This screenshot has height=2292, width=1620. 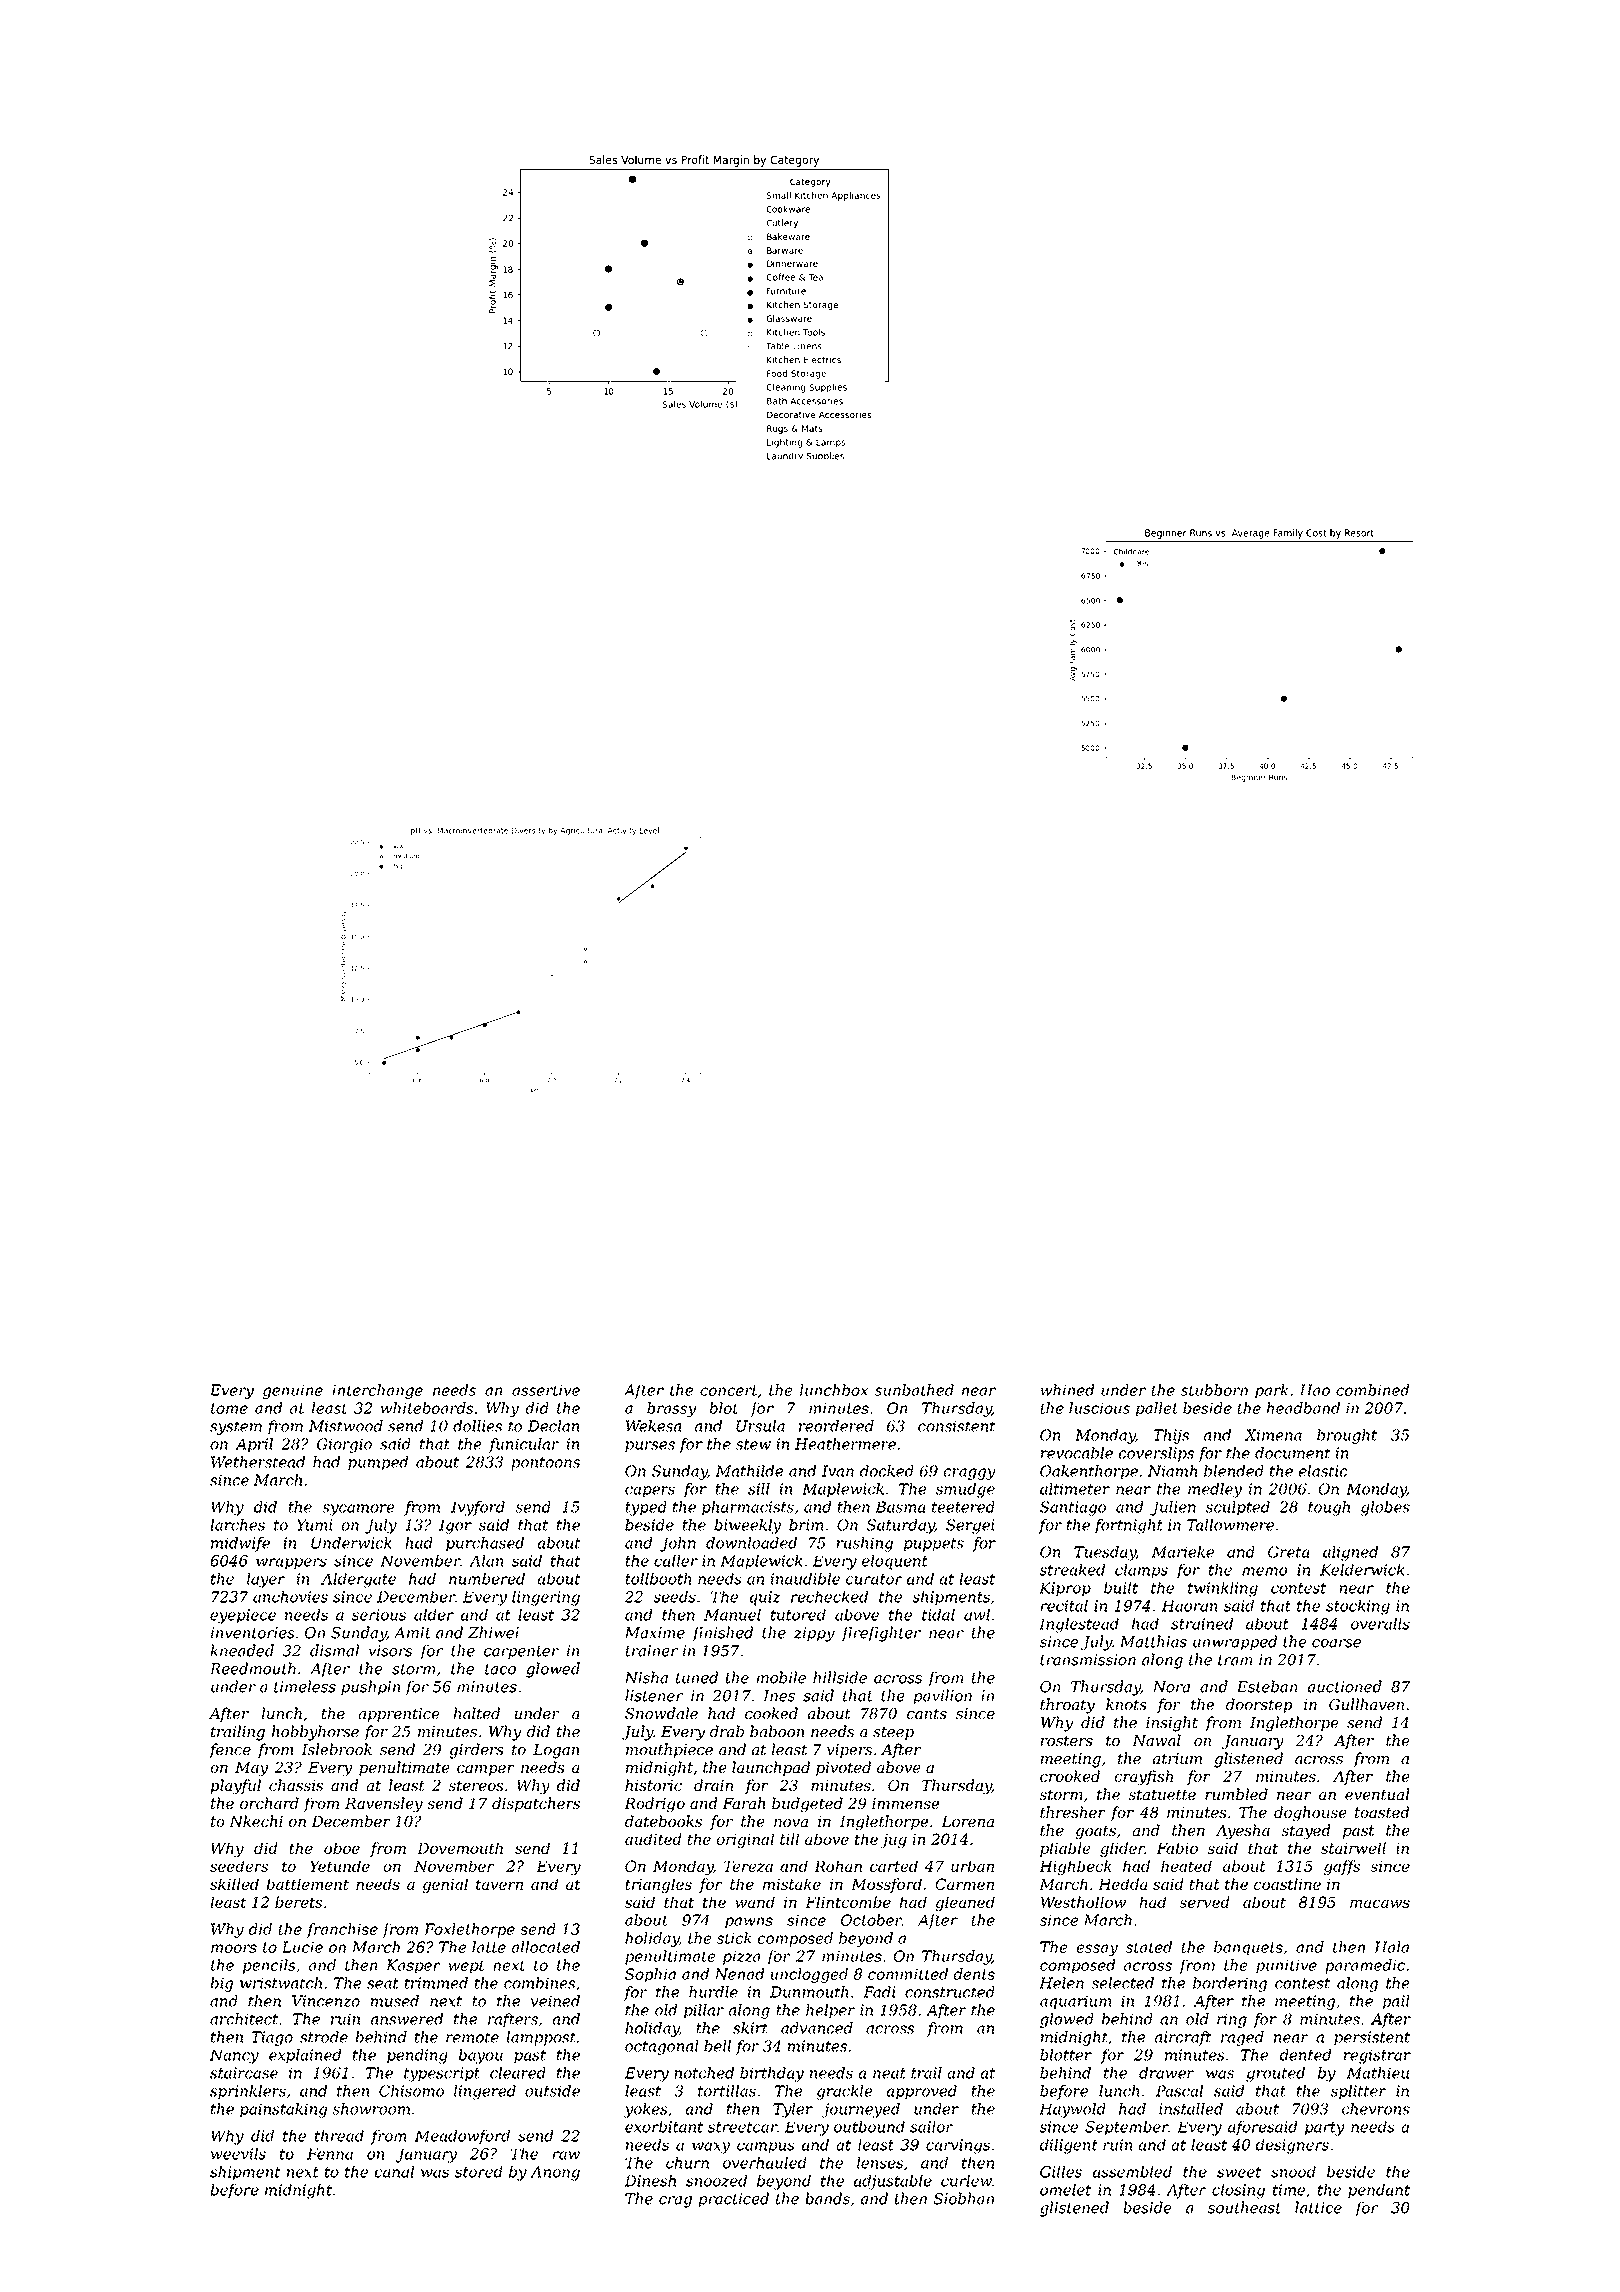 I want to click on Nisha, so click(x=646, y=1677).
